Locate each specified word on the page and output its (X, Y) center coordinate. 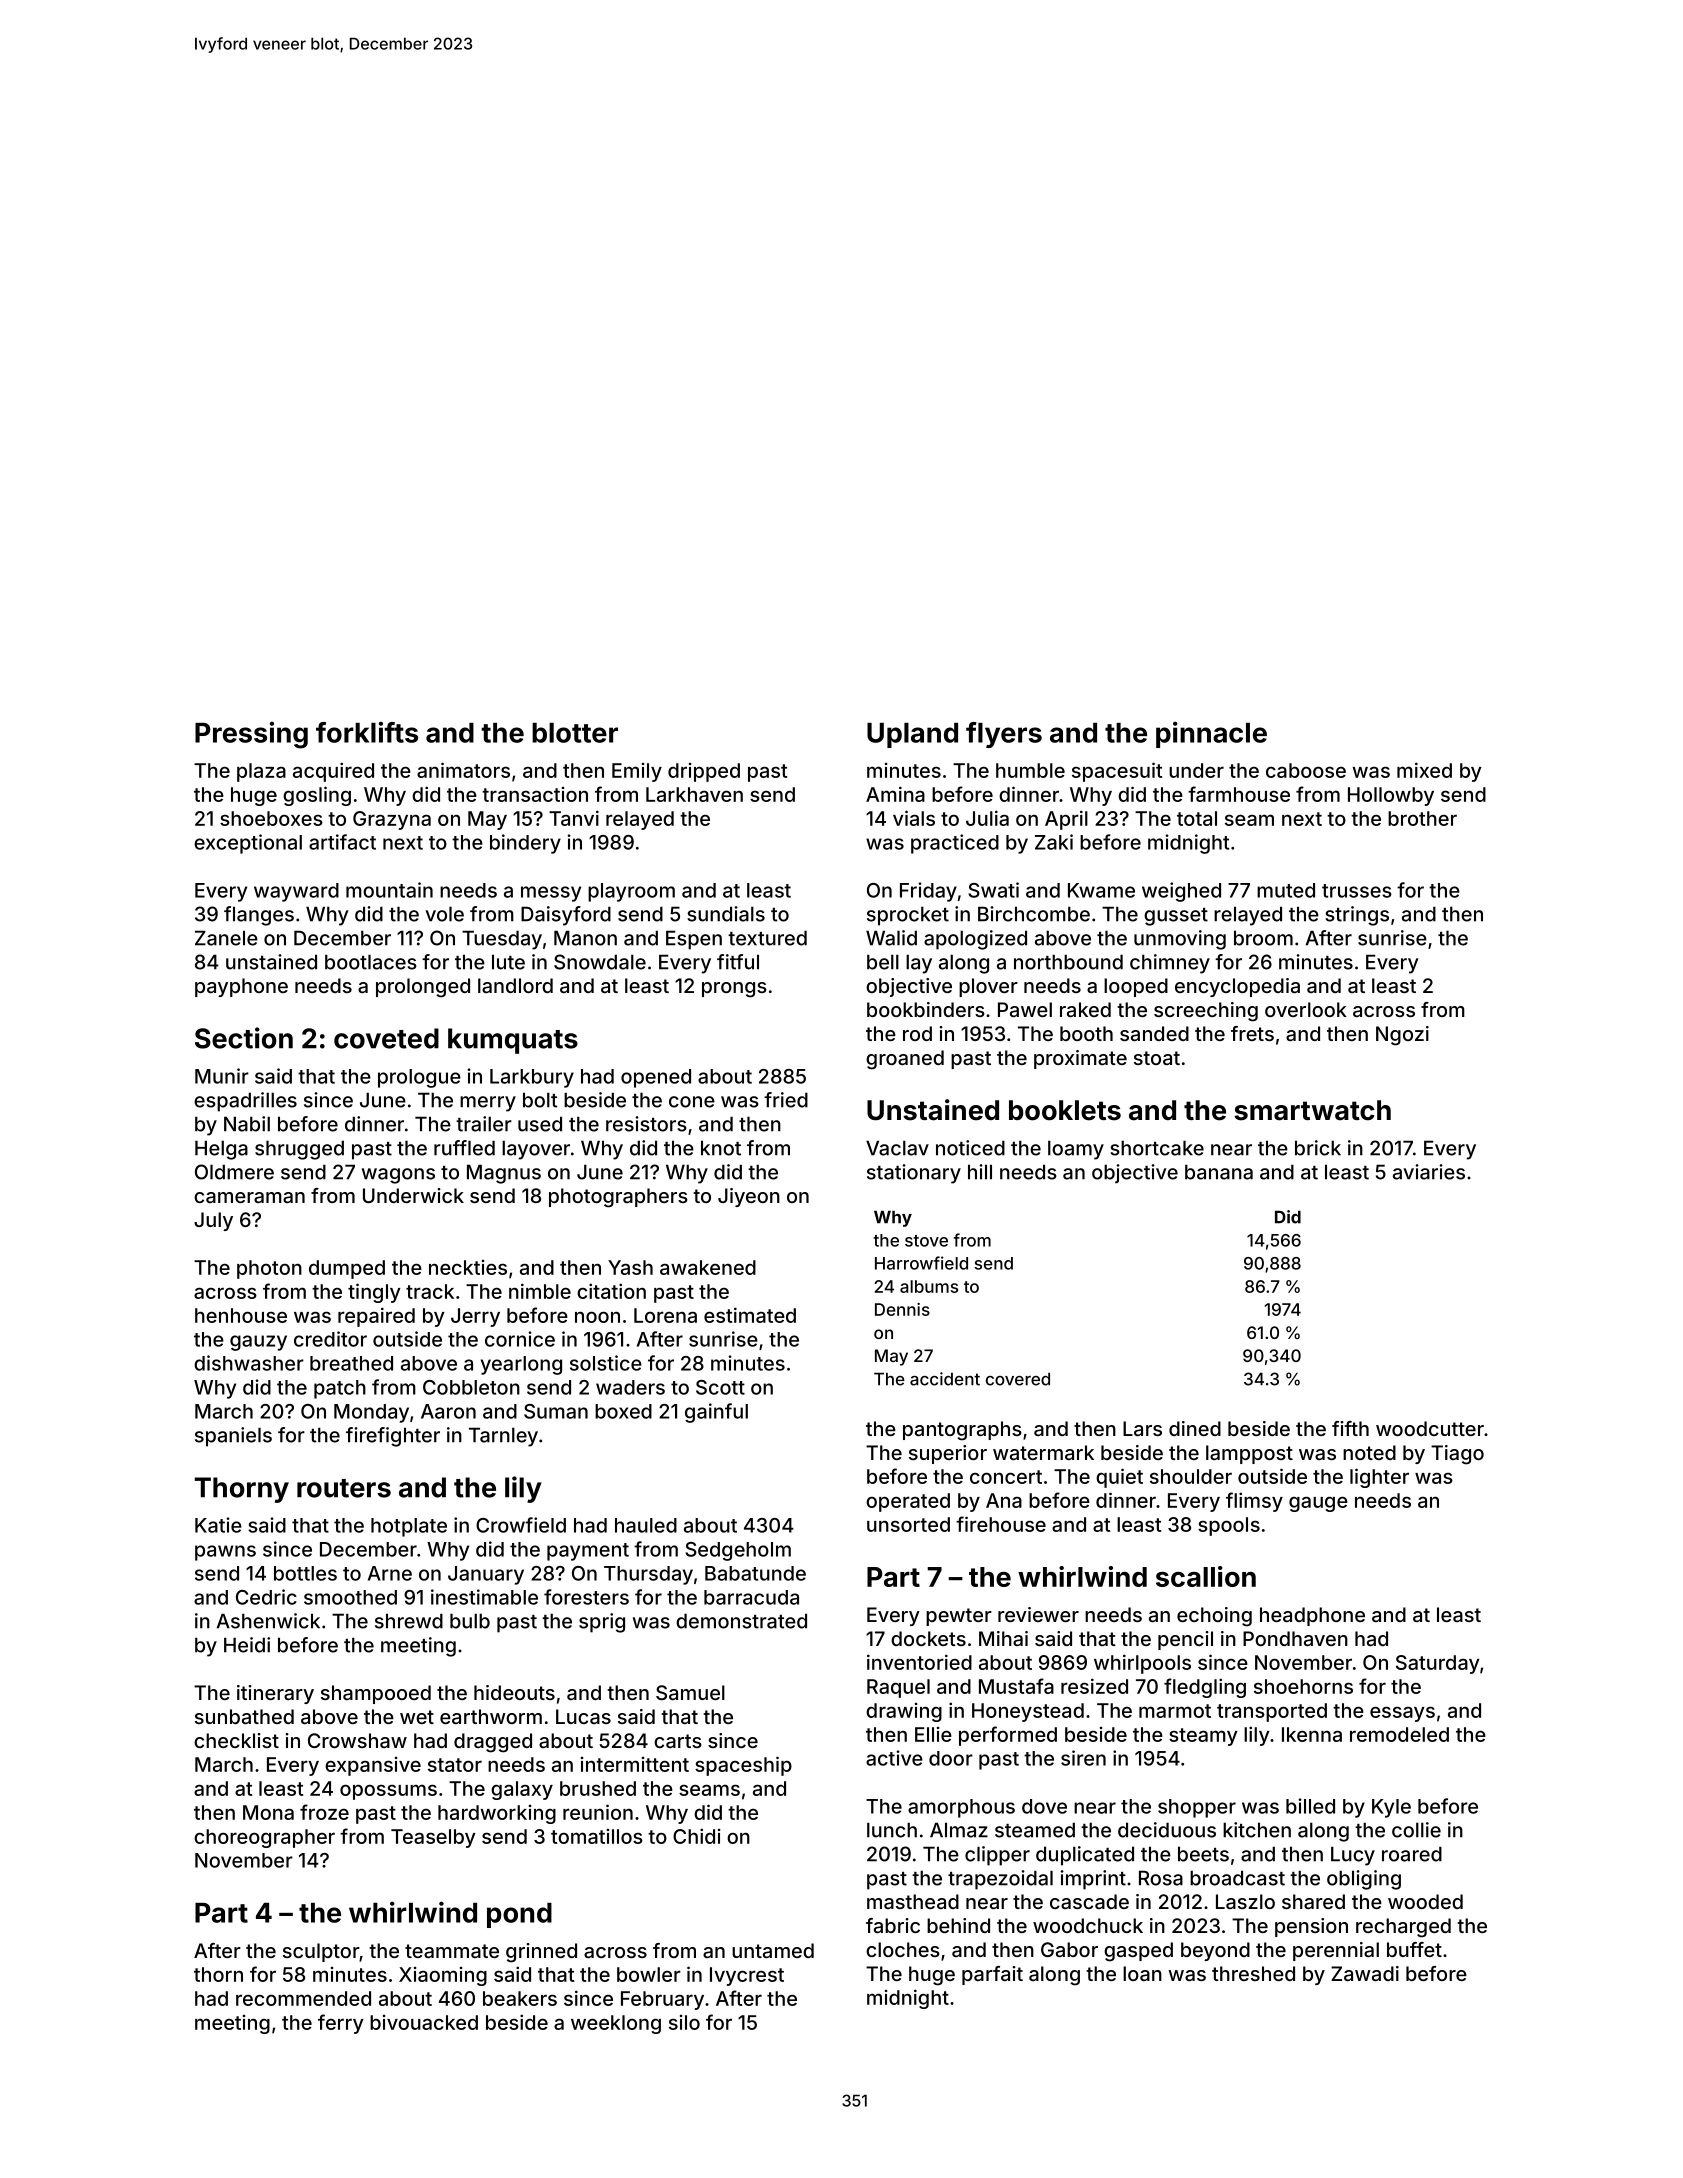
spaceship (743, 1766)
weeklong (616, 2024)
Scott (720, 1387)
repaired (376, 1317)
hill (980, 1172)
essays (1402, 1714)
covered (1018, 1379)
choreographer (264, 1838)
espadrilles (245, 1102)
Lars (1142, 1428)
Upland (912, 735)
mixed (1424, 770)
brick (1318, 1148)
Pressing (251, 735)
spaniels (233, 1437)
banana (1219, 1172)
